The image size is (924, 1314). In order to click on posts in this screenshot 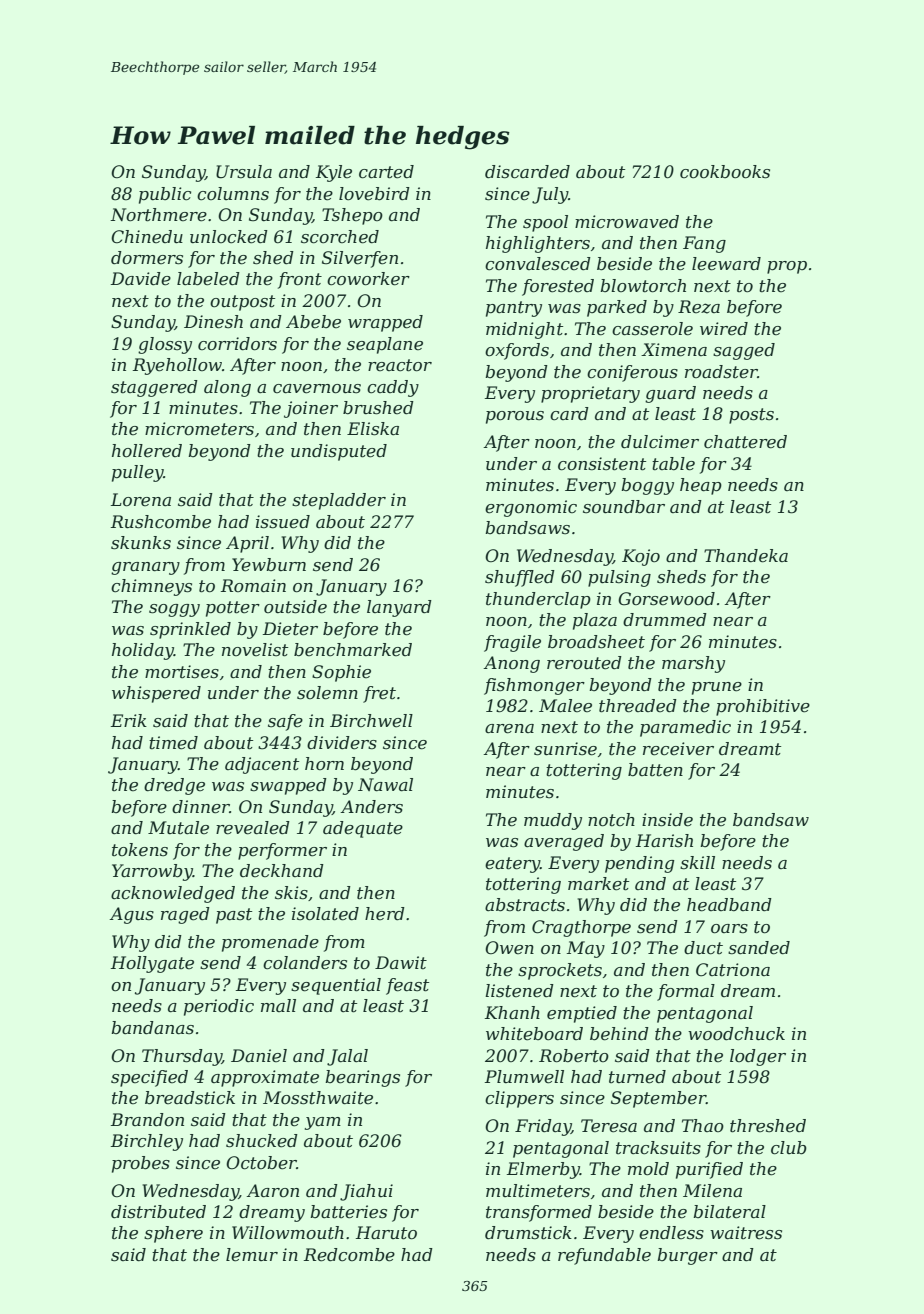, I will do `click(751, 416)`.
